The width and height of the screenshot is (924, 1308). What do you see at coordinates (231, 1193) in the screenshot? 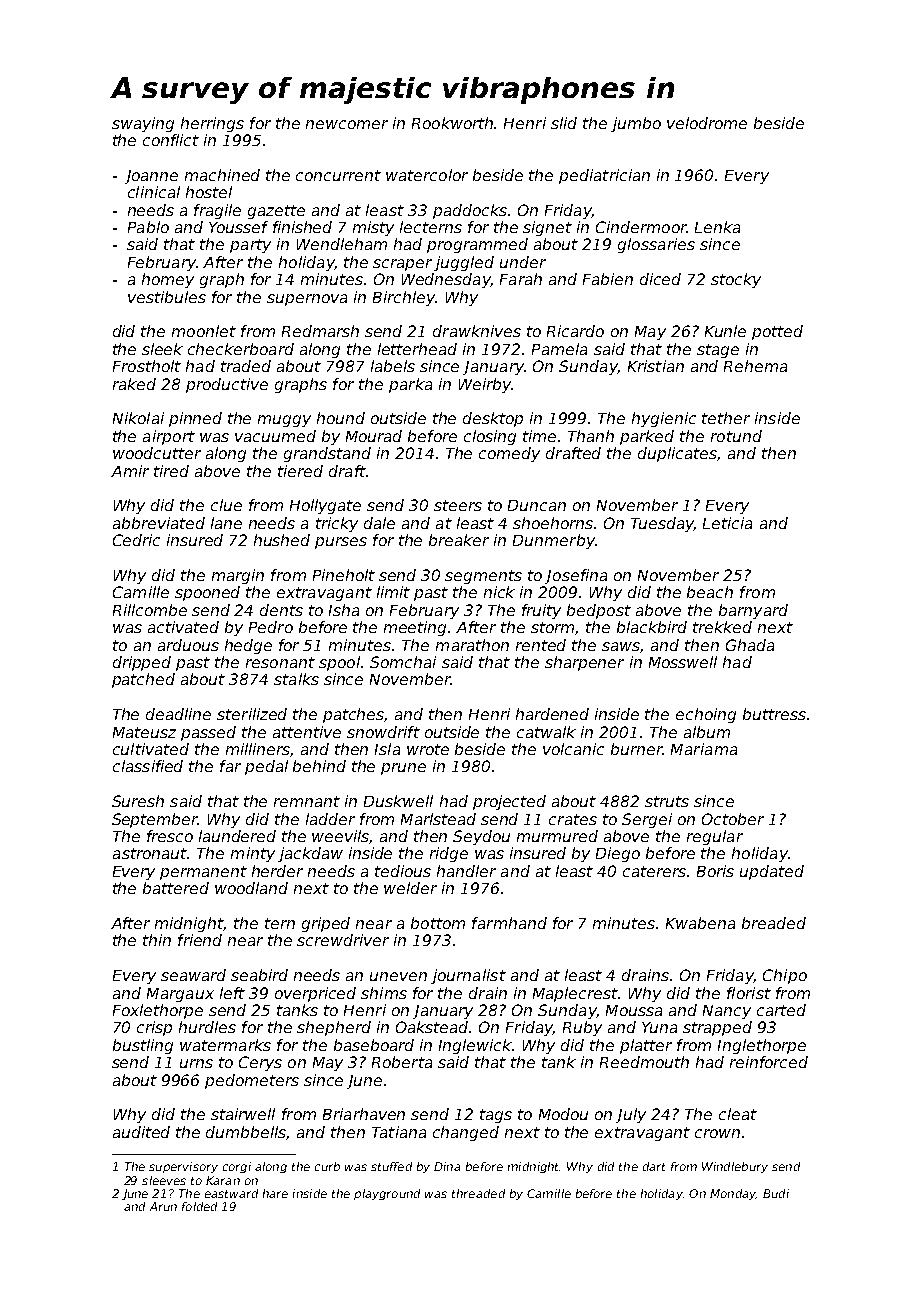
I see `eastward` at bounding box center [231, 1193].
